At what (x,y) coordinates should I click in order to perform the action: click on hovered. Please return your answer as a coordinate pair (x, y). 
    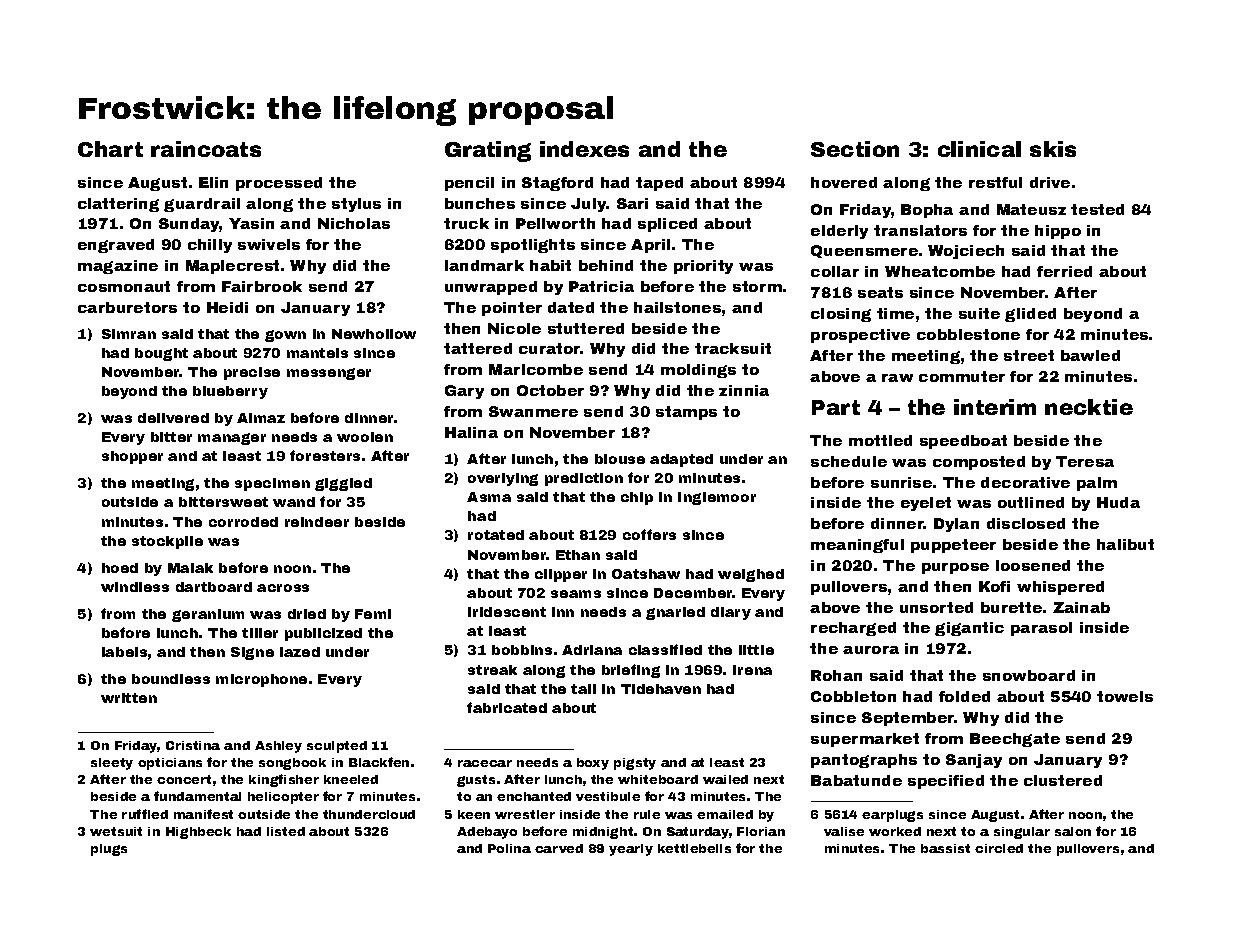
    Looking at the image, I should click on (844, 182).
